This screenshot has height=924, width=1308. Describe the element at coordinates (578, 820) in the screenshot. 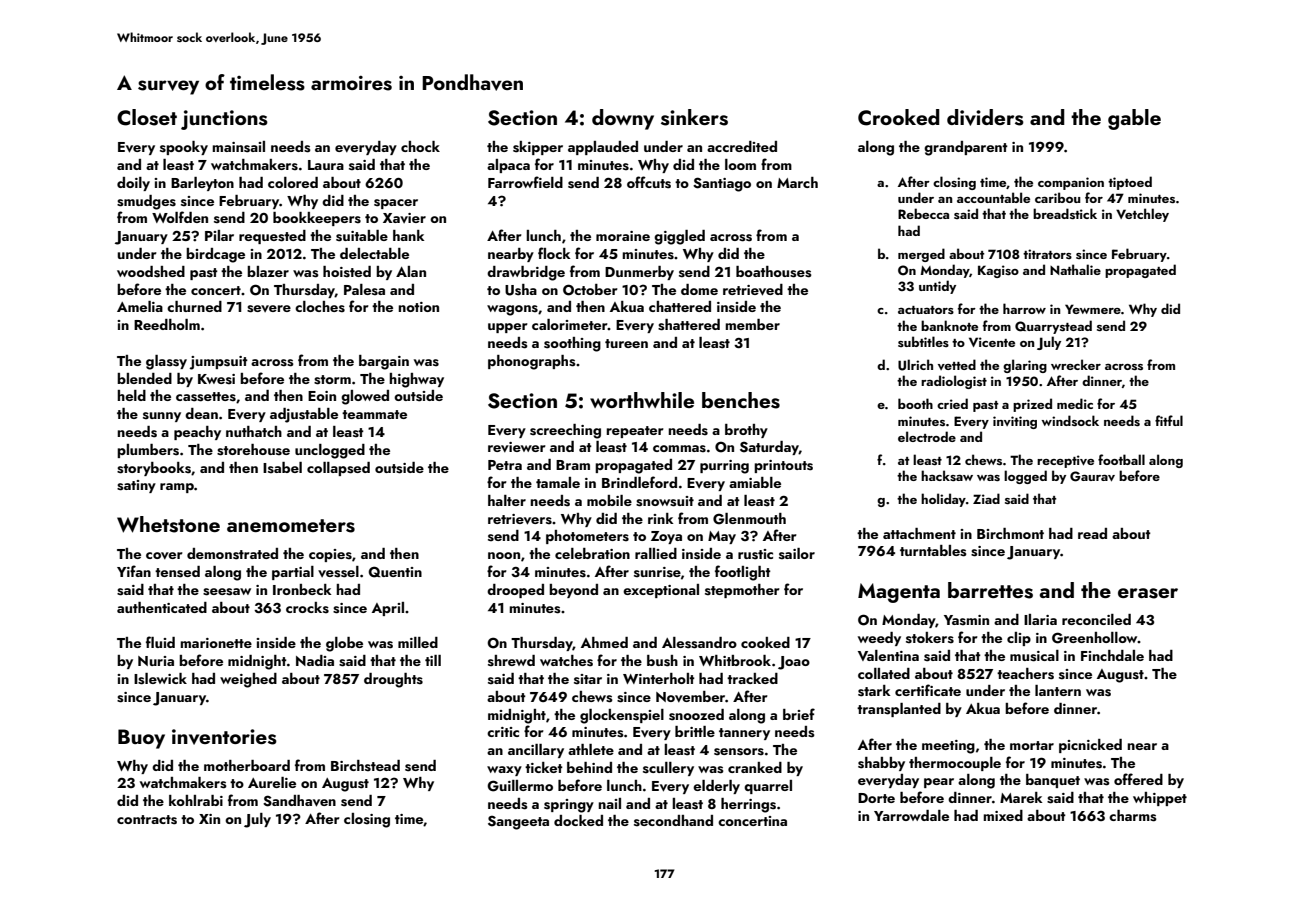

I see `docked` at that location.
